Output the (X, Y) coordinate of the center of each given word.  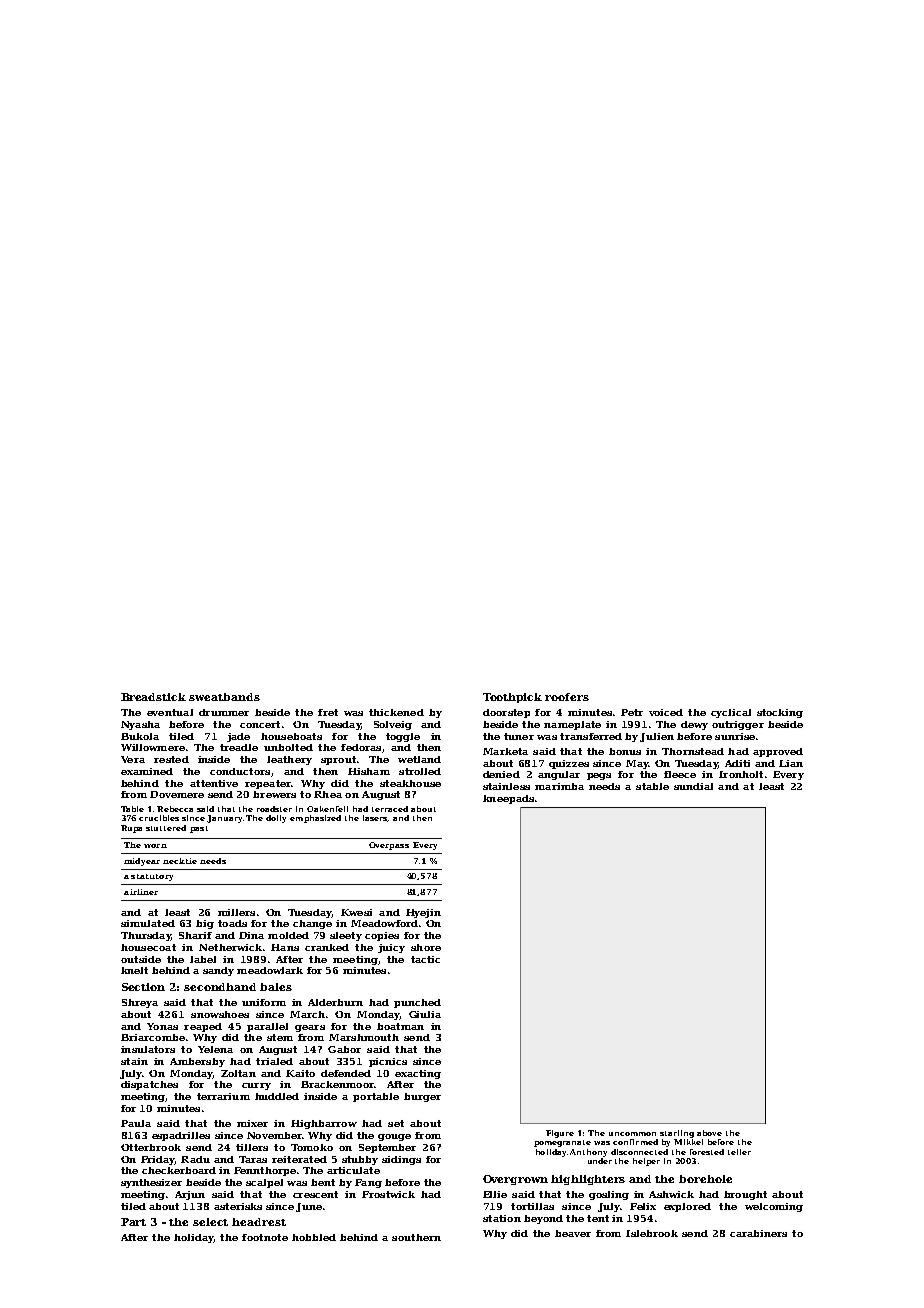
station (502, 1218)
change (312, 924)
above (709, 1133)
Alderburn (335, 1002)
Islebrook (652, 1233)
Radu (195, 1159)
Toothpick (512, 698)
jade (238, 737)
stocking (780, 713)
